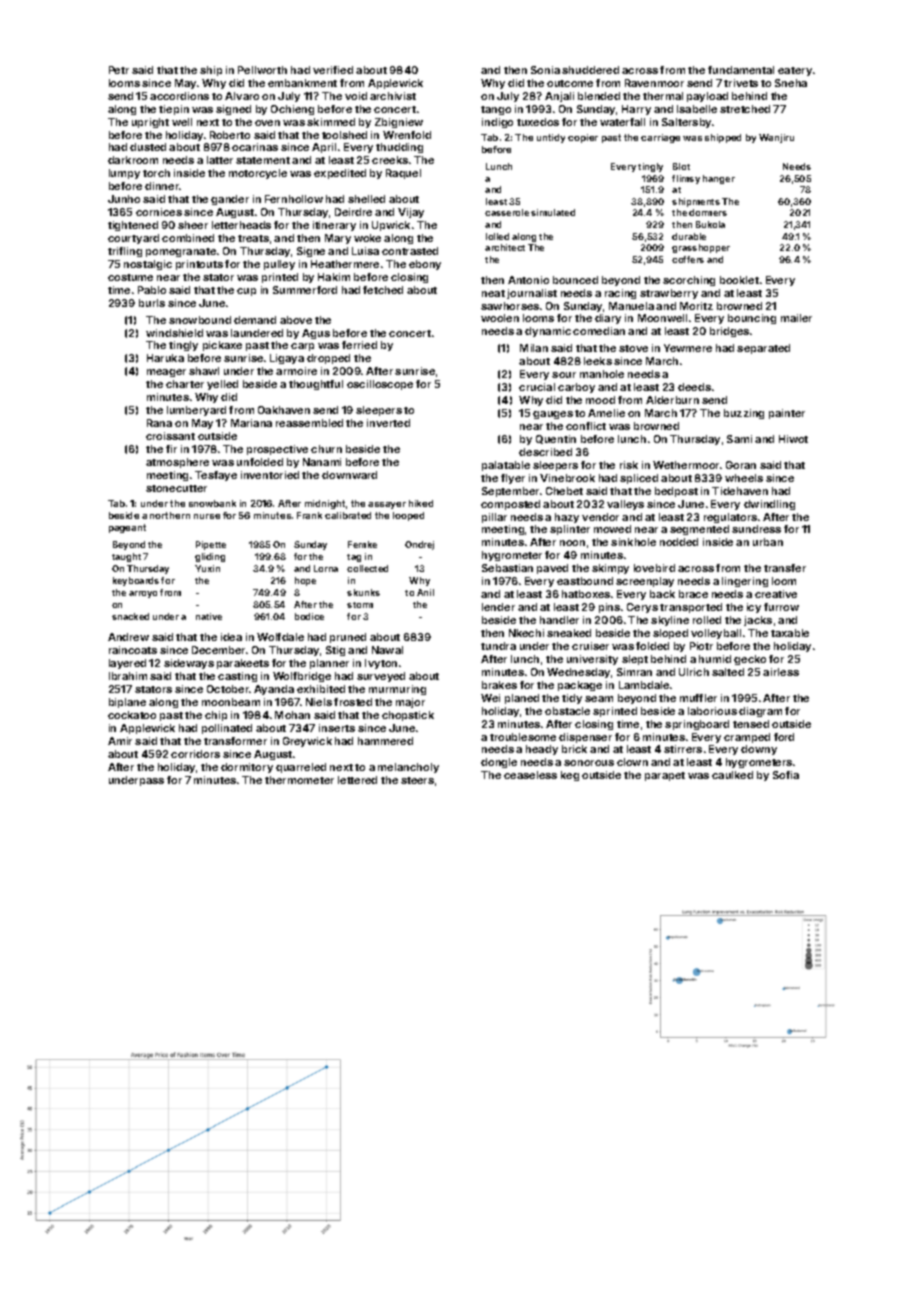 The height and width of the page is (1308, 924). What do you see at coordinates (359, 345) in the page?
I see `ferried` at bounding box center [359, 345].
